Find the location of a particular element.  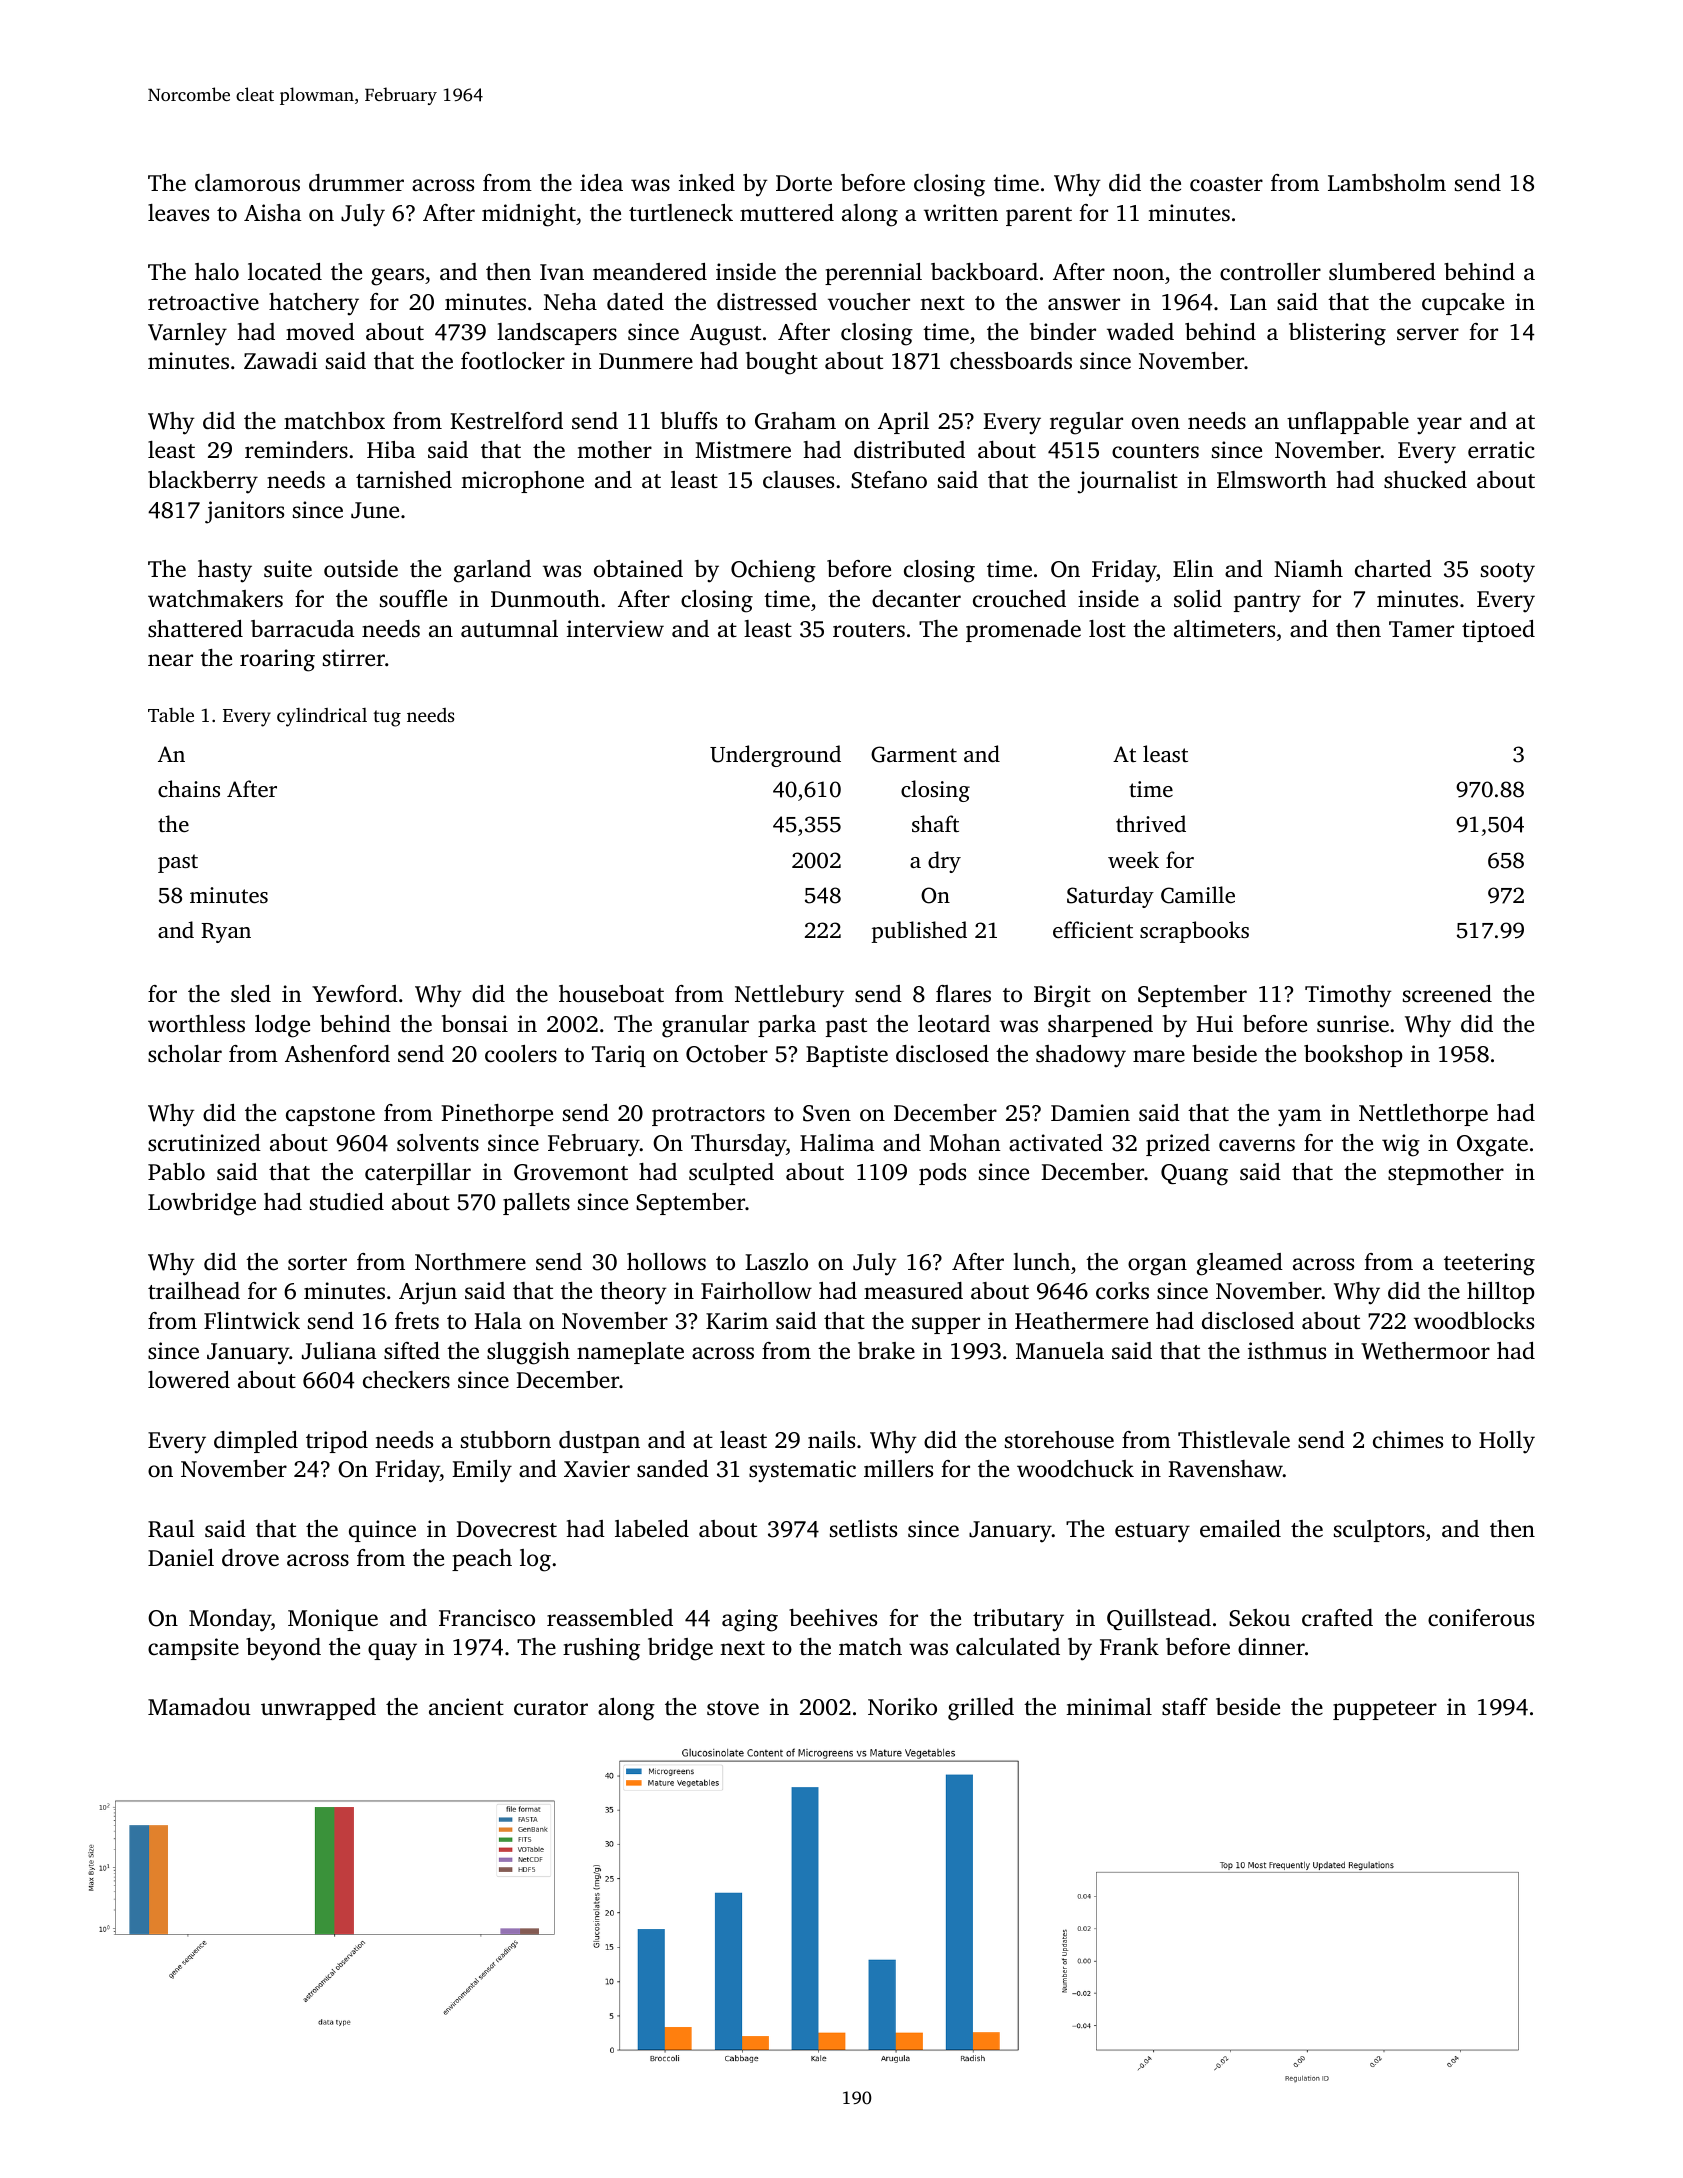

near is located at coordinates (170, 660).
